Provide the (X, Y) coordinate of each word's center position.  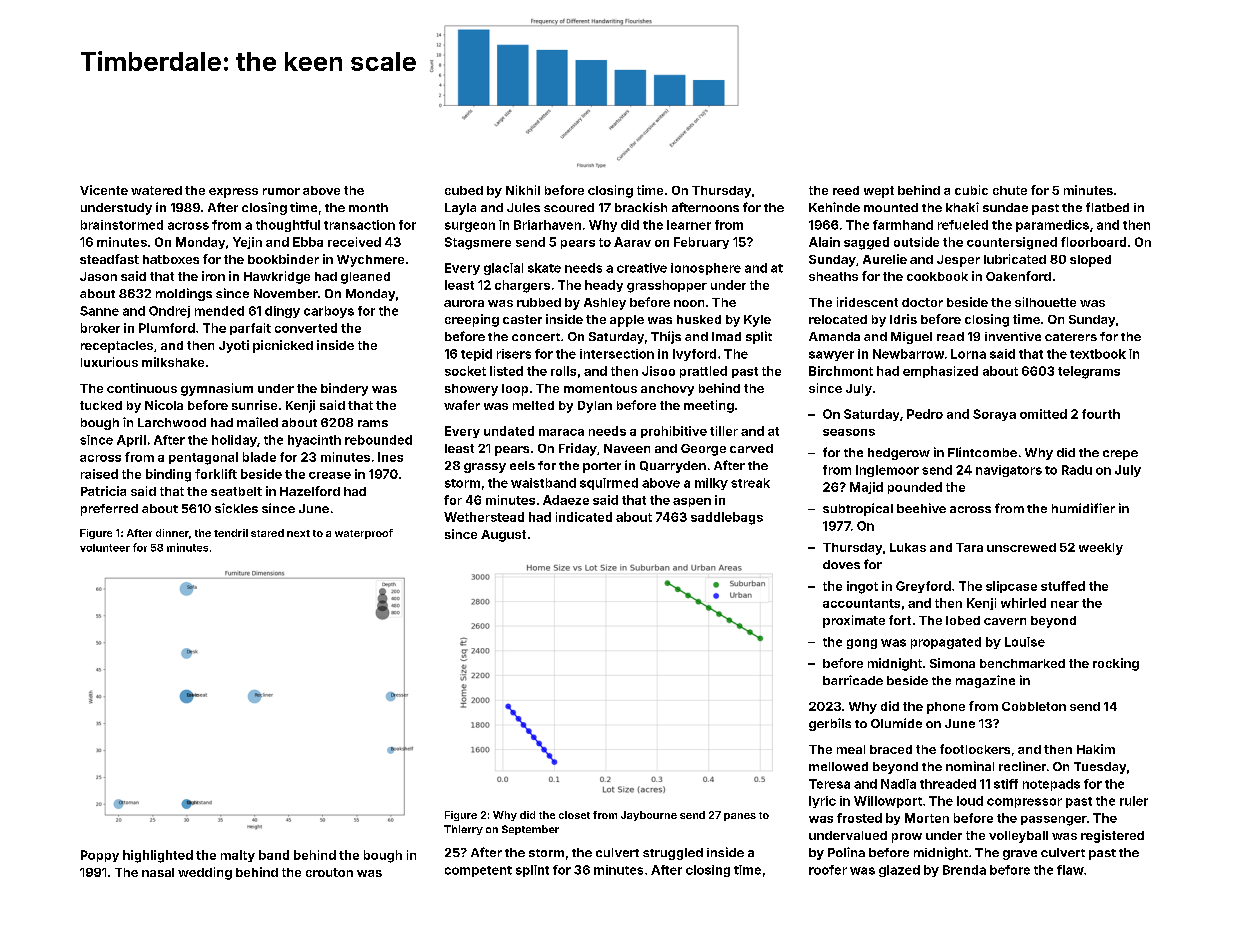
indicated (584, 517)
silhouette (1045, 302)
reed (846, 190)
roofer (828, 870)
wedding (205, 873)
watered (156, 190)
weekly (1101, 549)
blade (259, 457)
